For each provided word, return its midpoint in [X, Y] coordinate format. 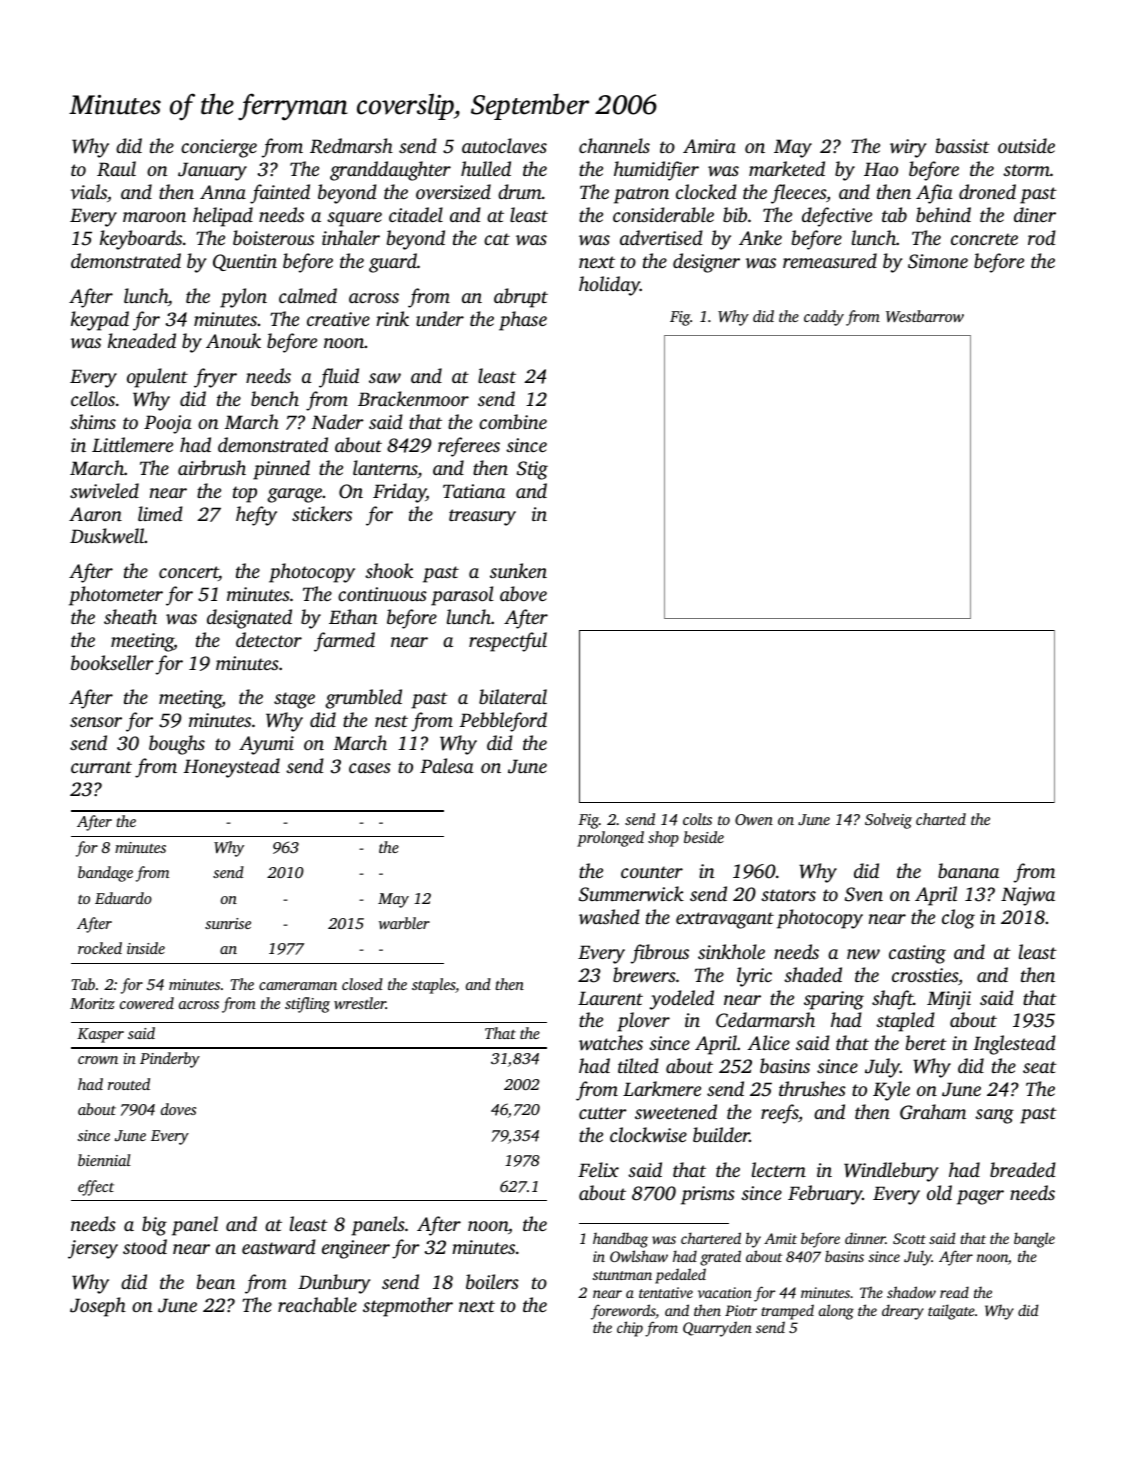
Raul [116, 169]
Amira [709, 146]
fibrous [660, 954]
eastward [279, 1247]
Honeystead [232, 768]
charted [941, 819]
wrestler [360, 1003]
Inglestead [1014, 1045]
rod [1042, 237]
